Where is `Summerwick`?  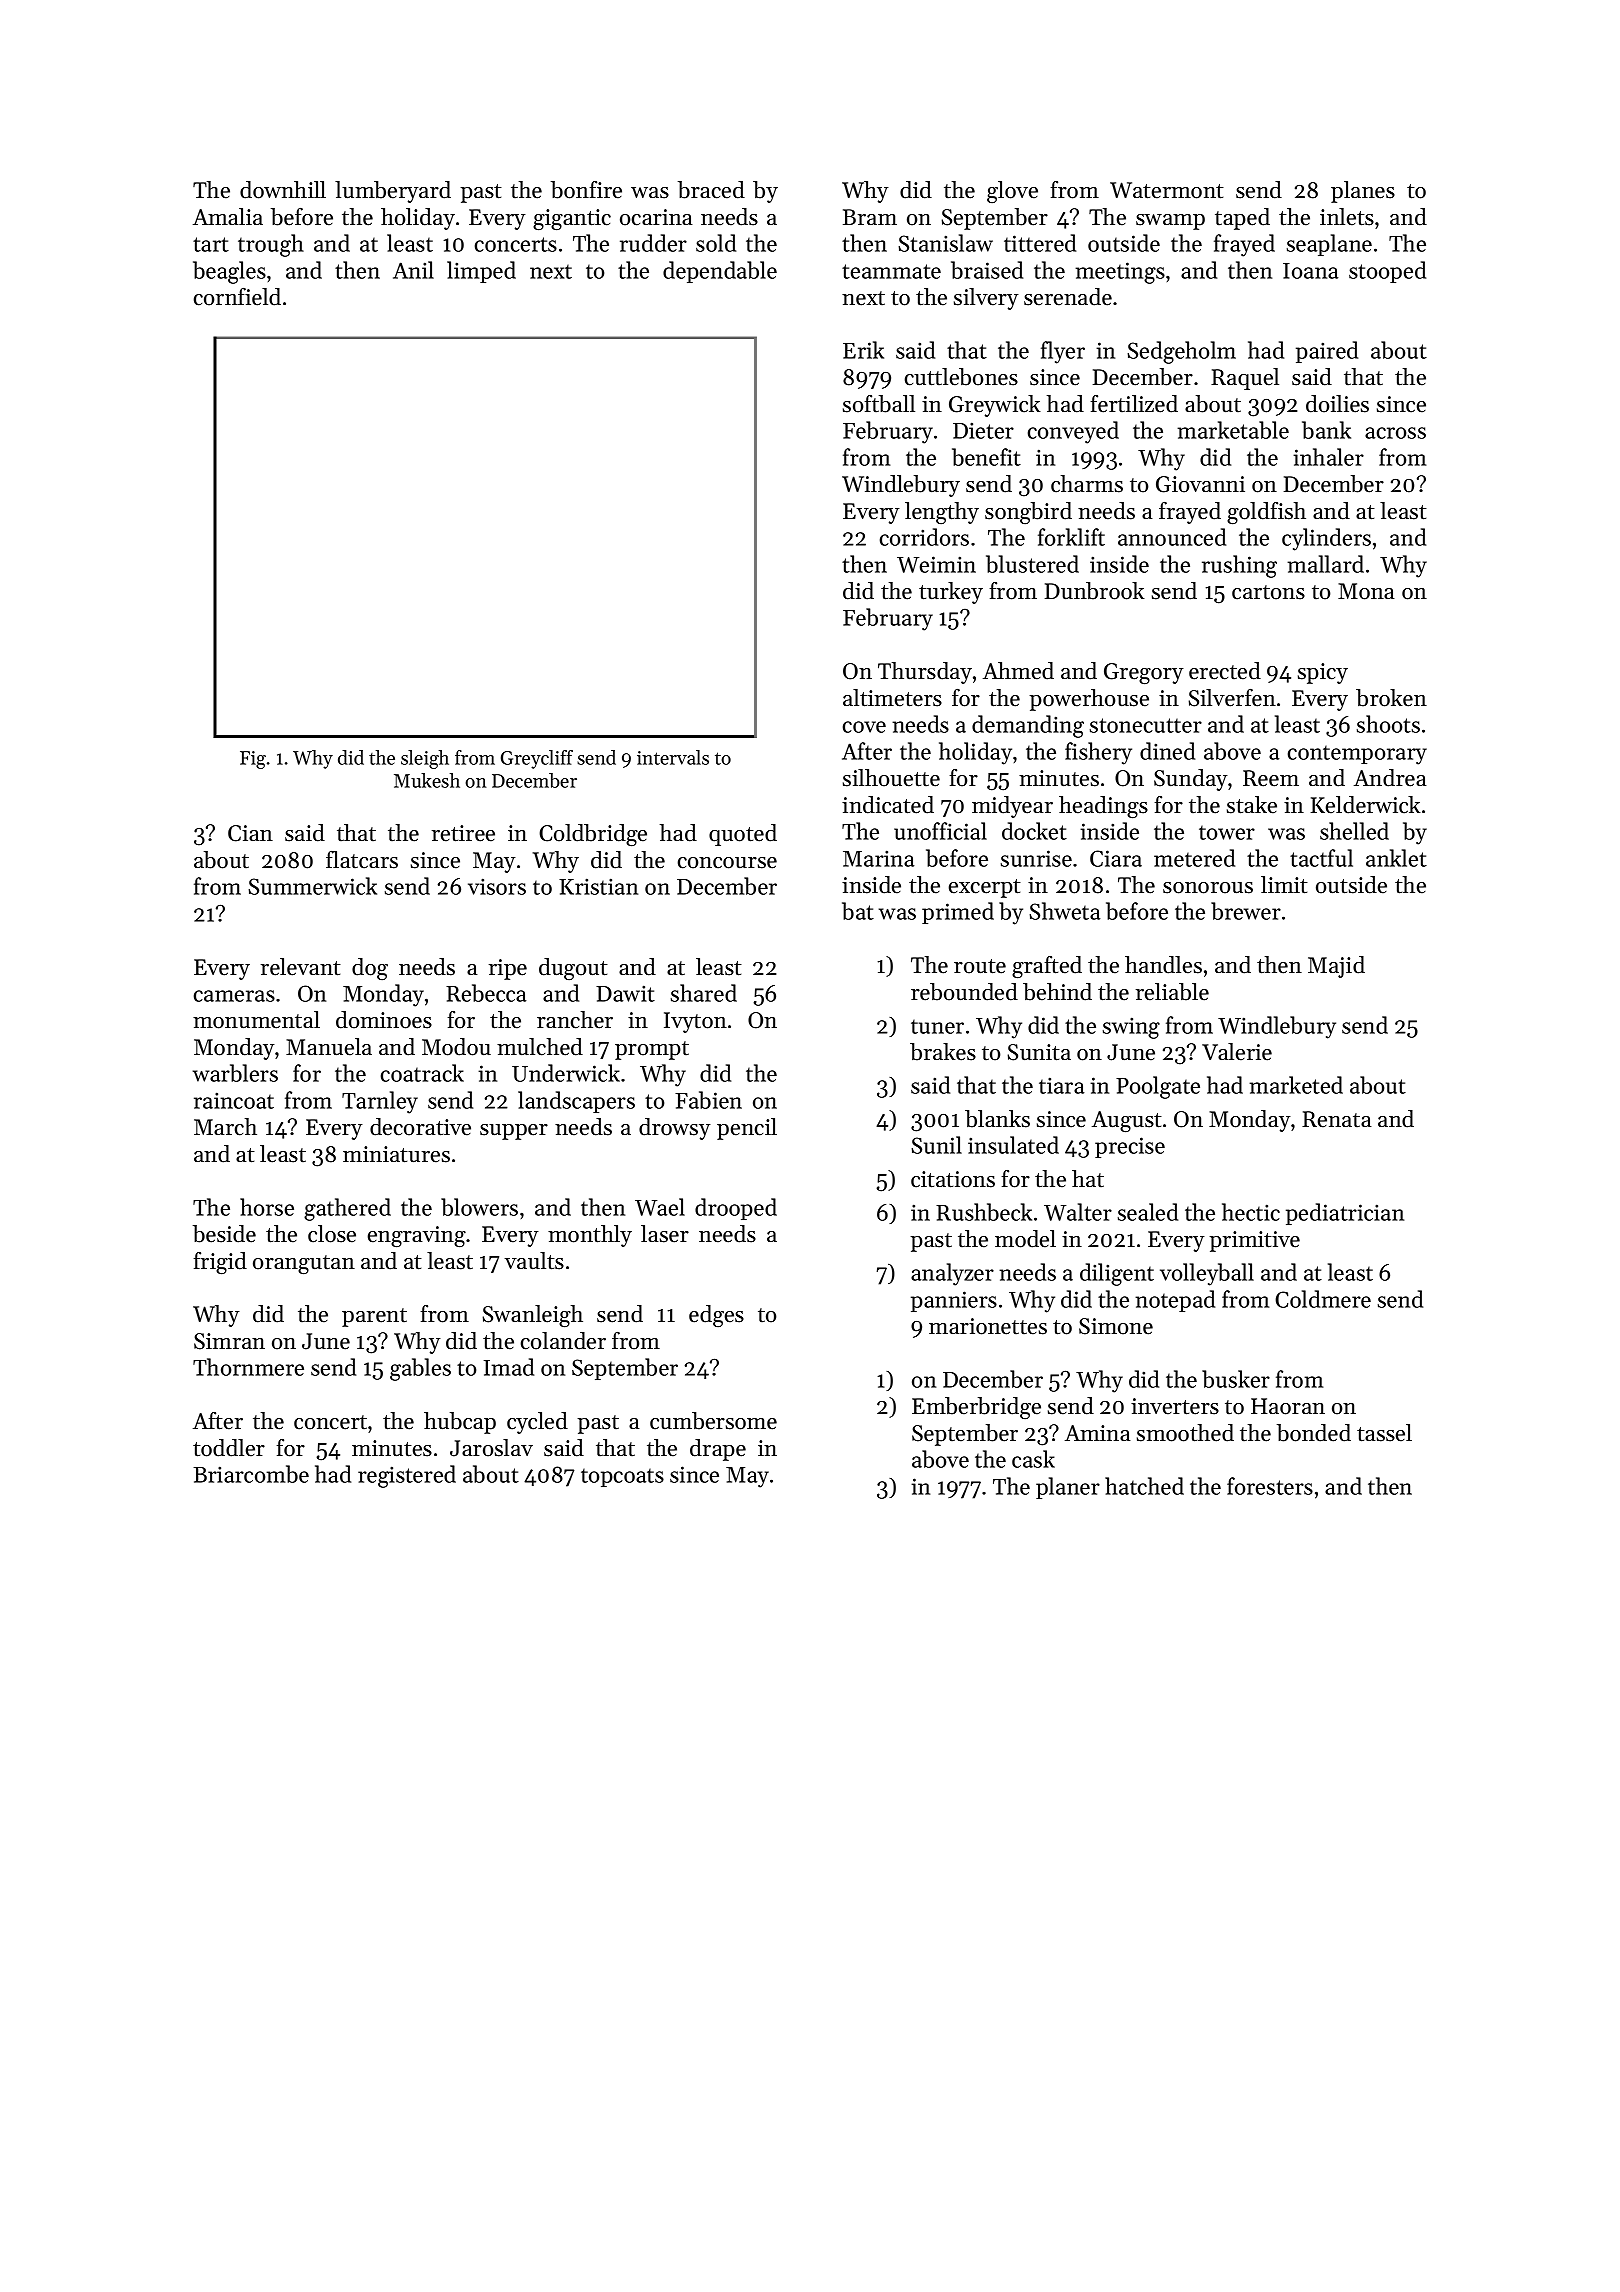
Summerwick is located at coordinates (312, 886).
